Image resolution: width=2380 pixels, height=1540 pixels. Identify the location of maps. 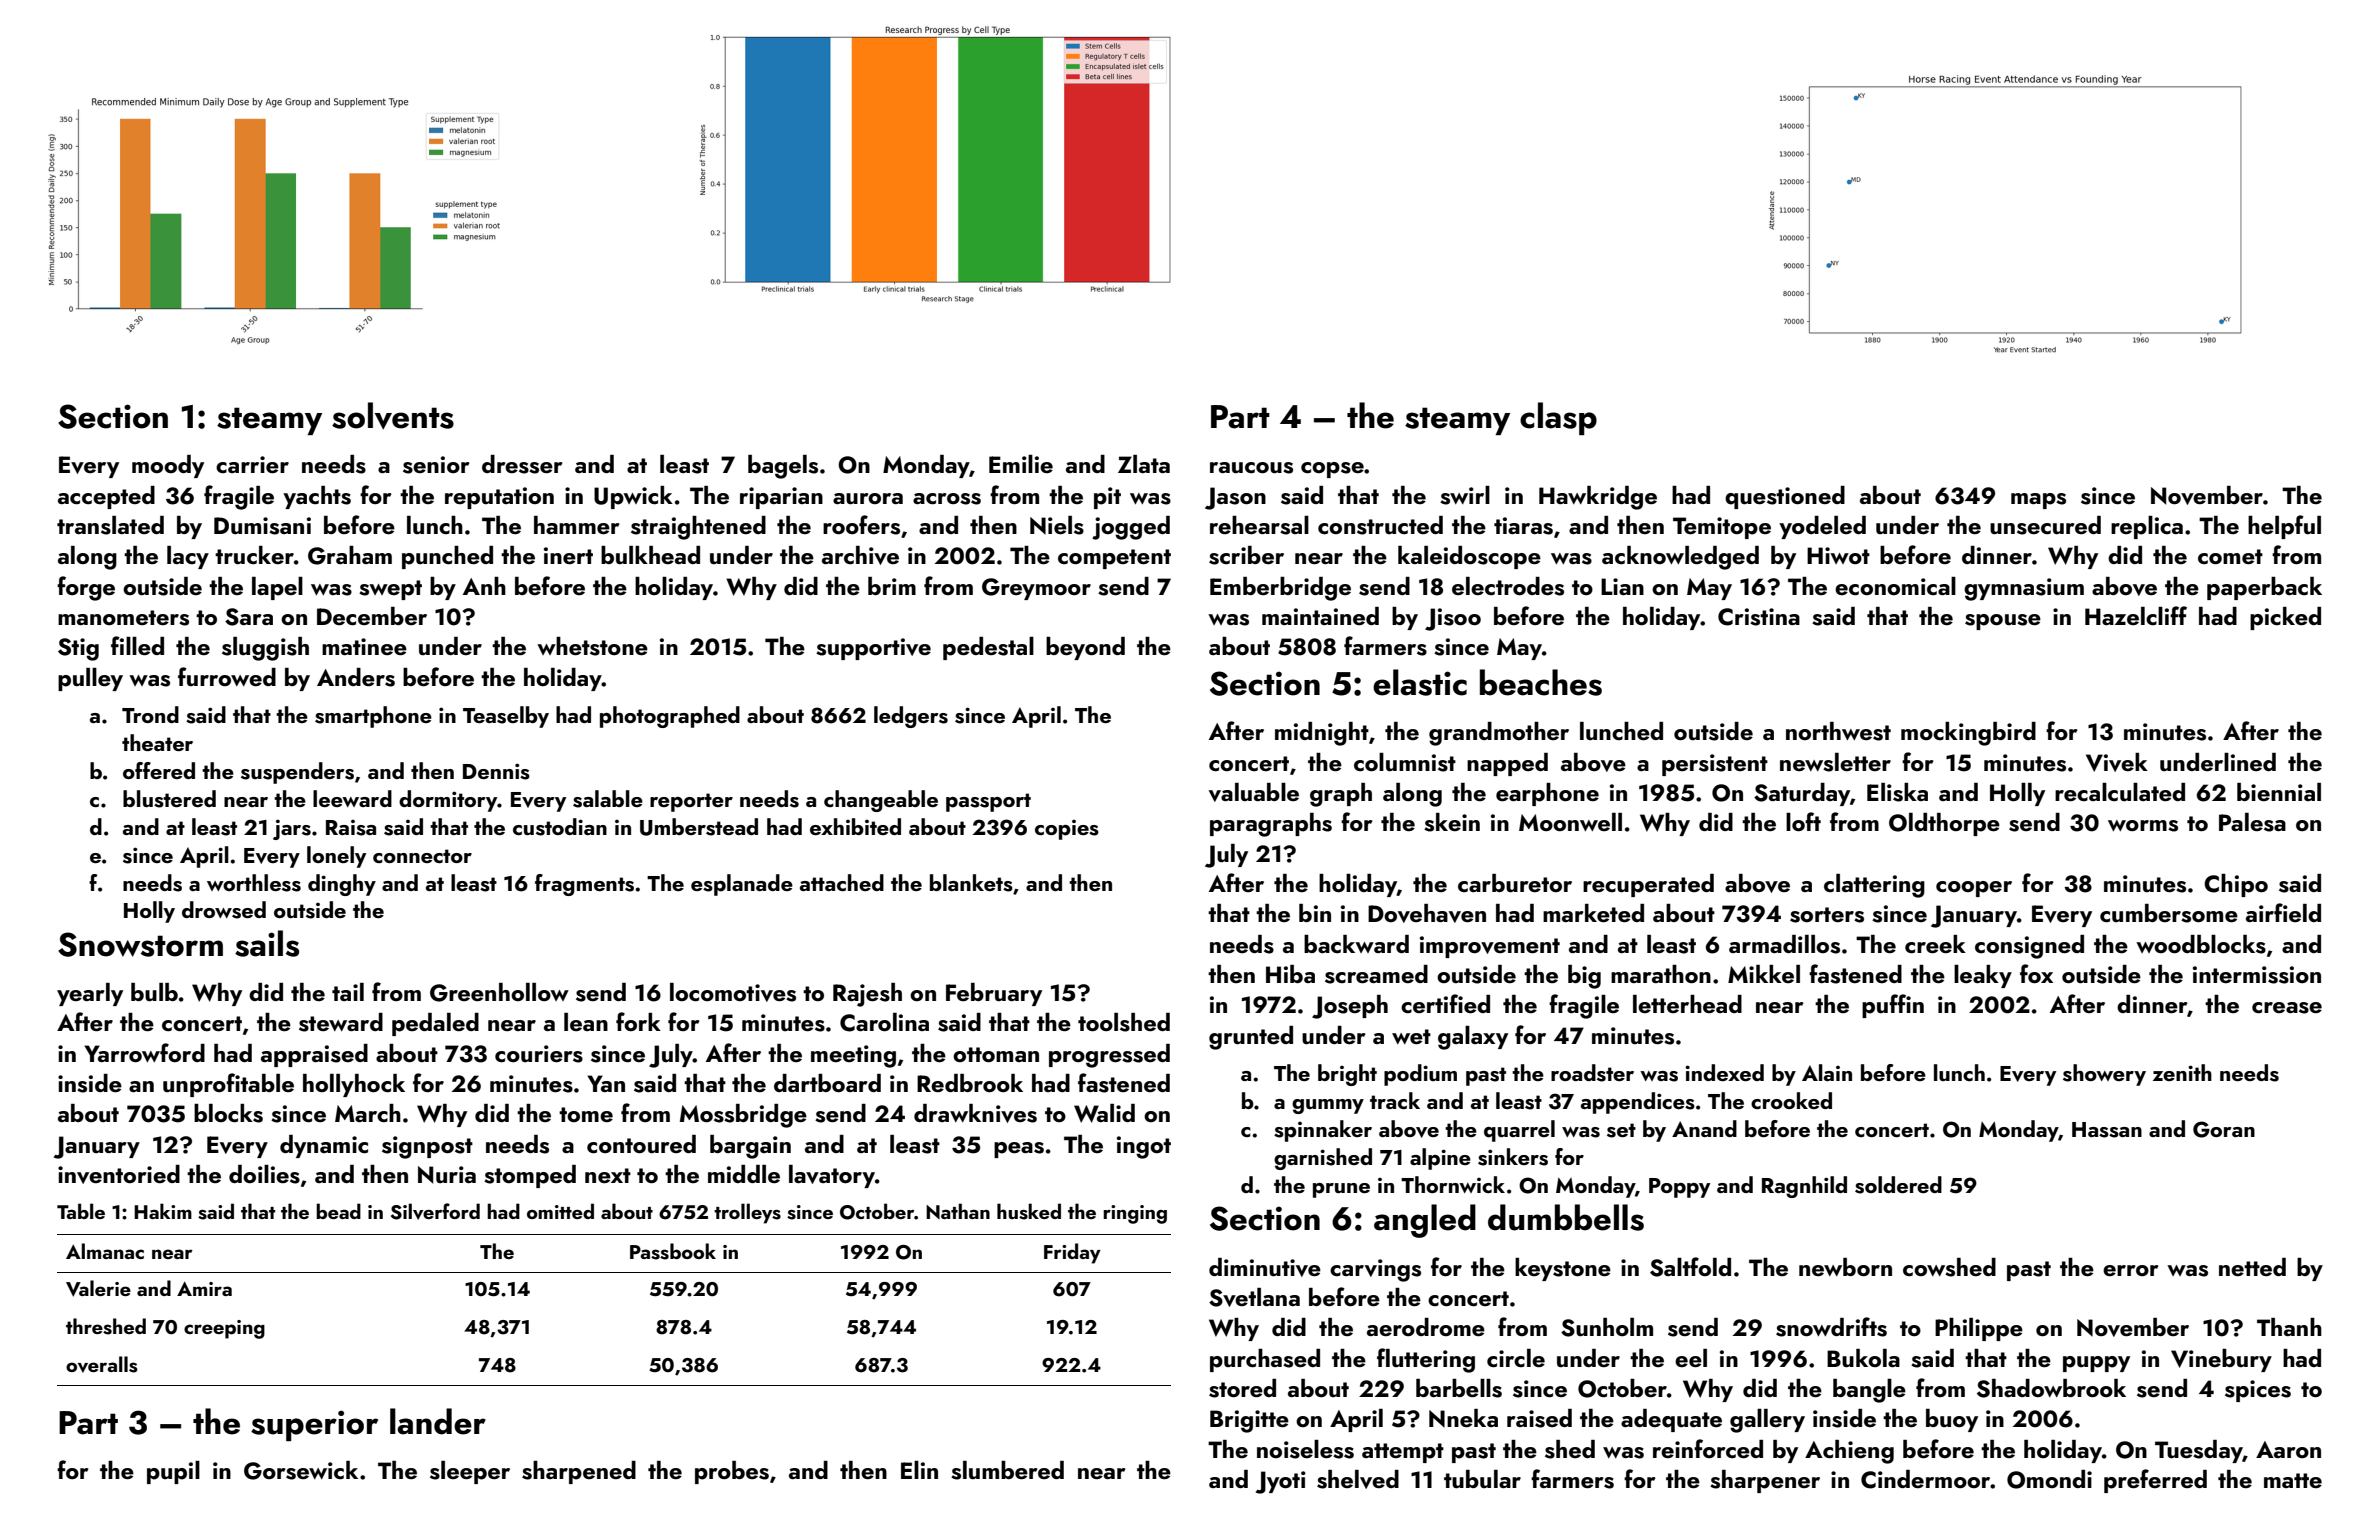
(2038, 501).
